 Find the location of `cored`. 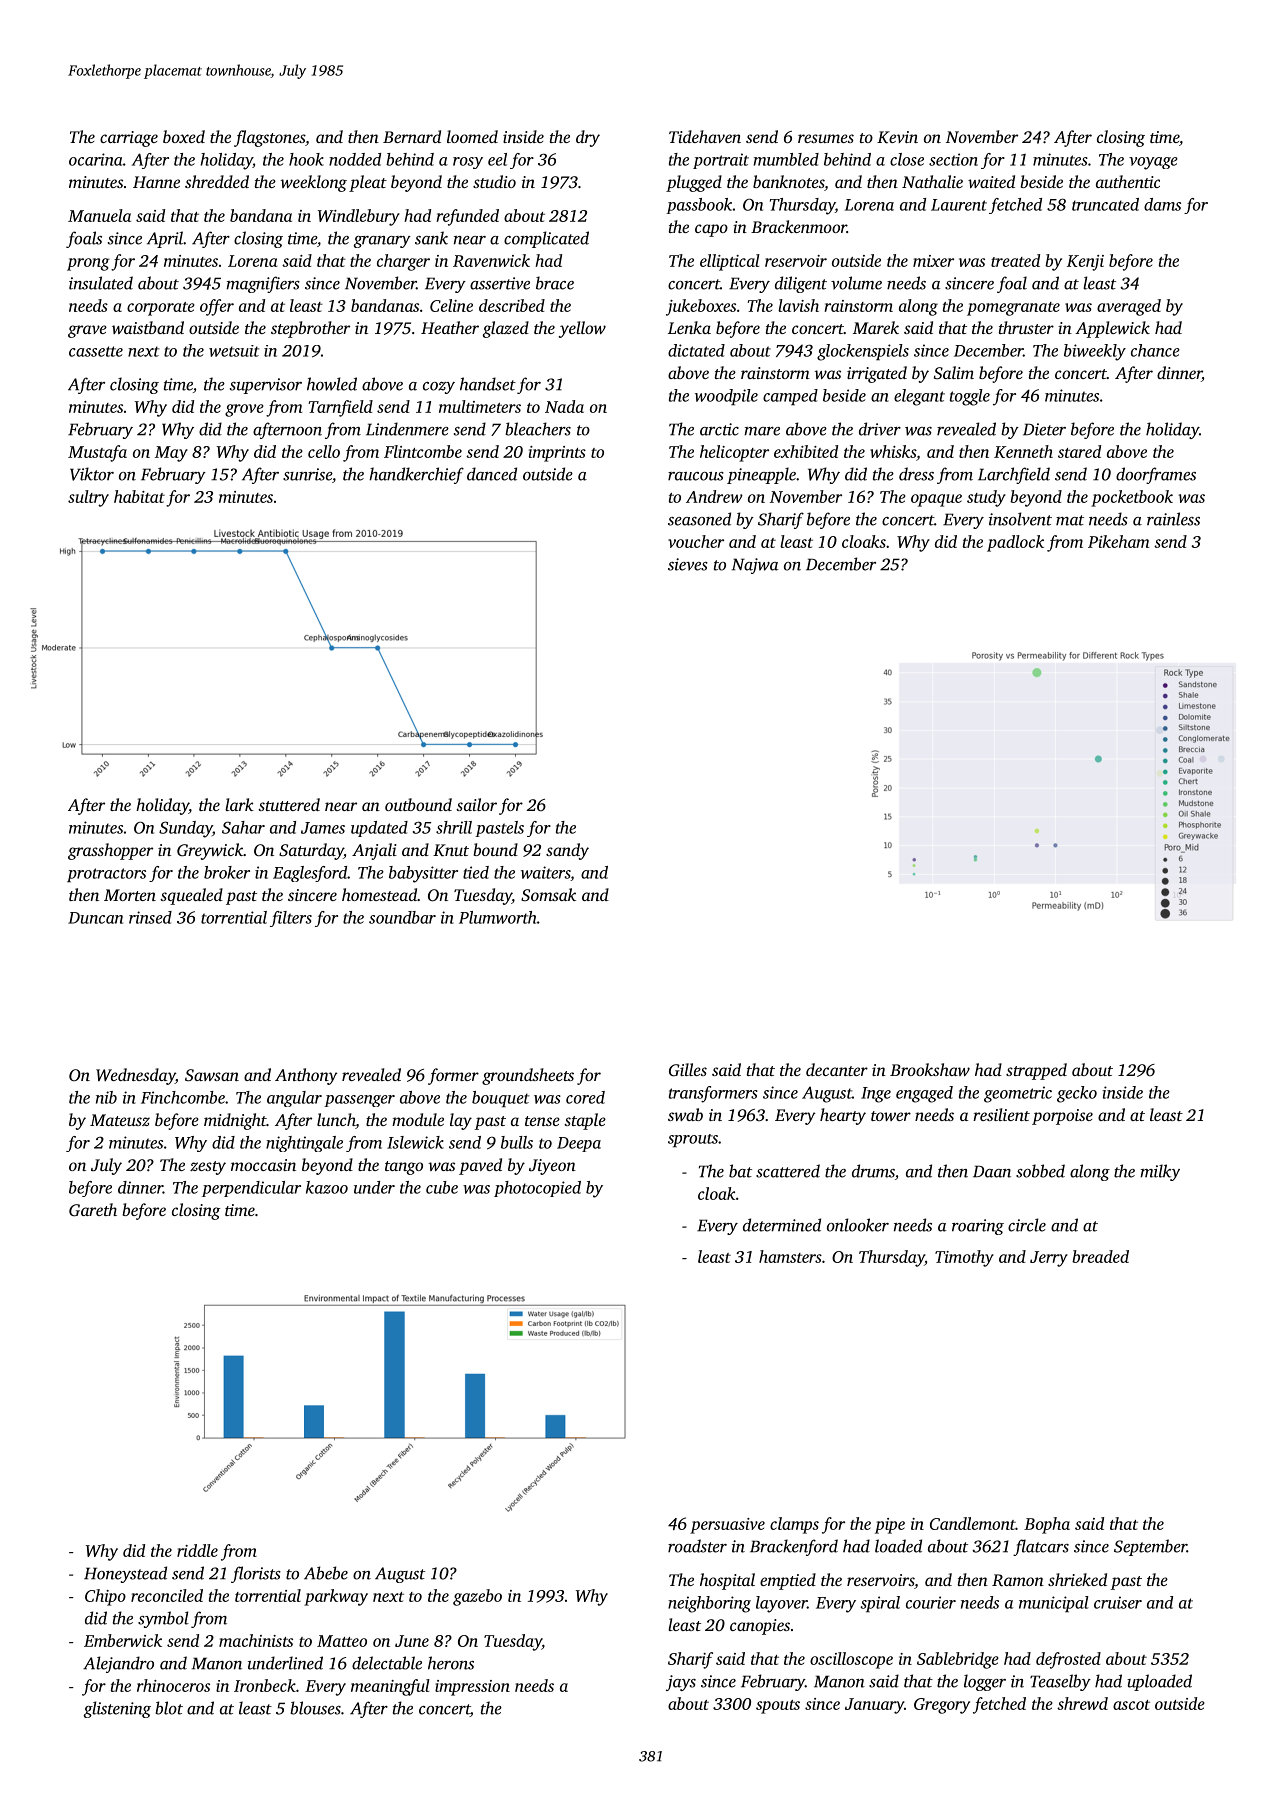

cored is located at coordinates (585, 1097).
